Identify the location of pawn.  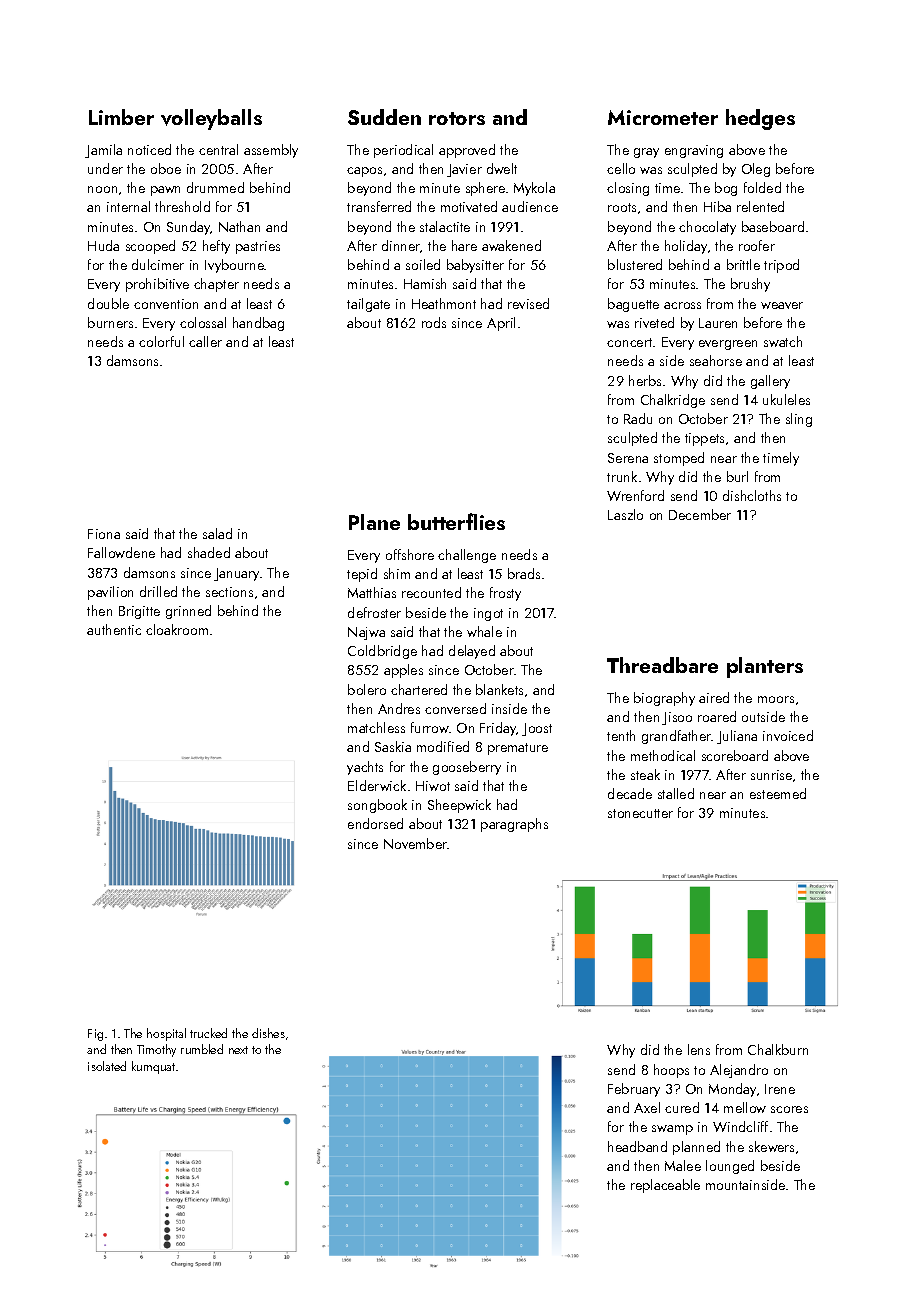
(165, 191).
